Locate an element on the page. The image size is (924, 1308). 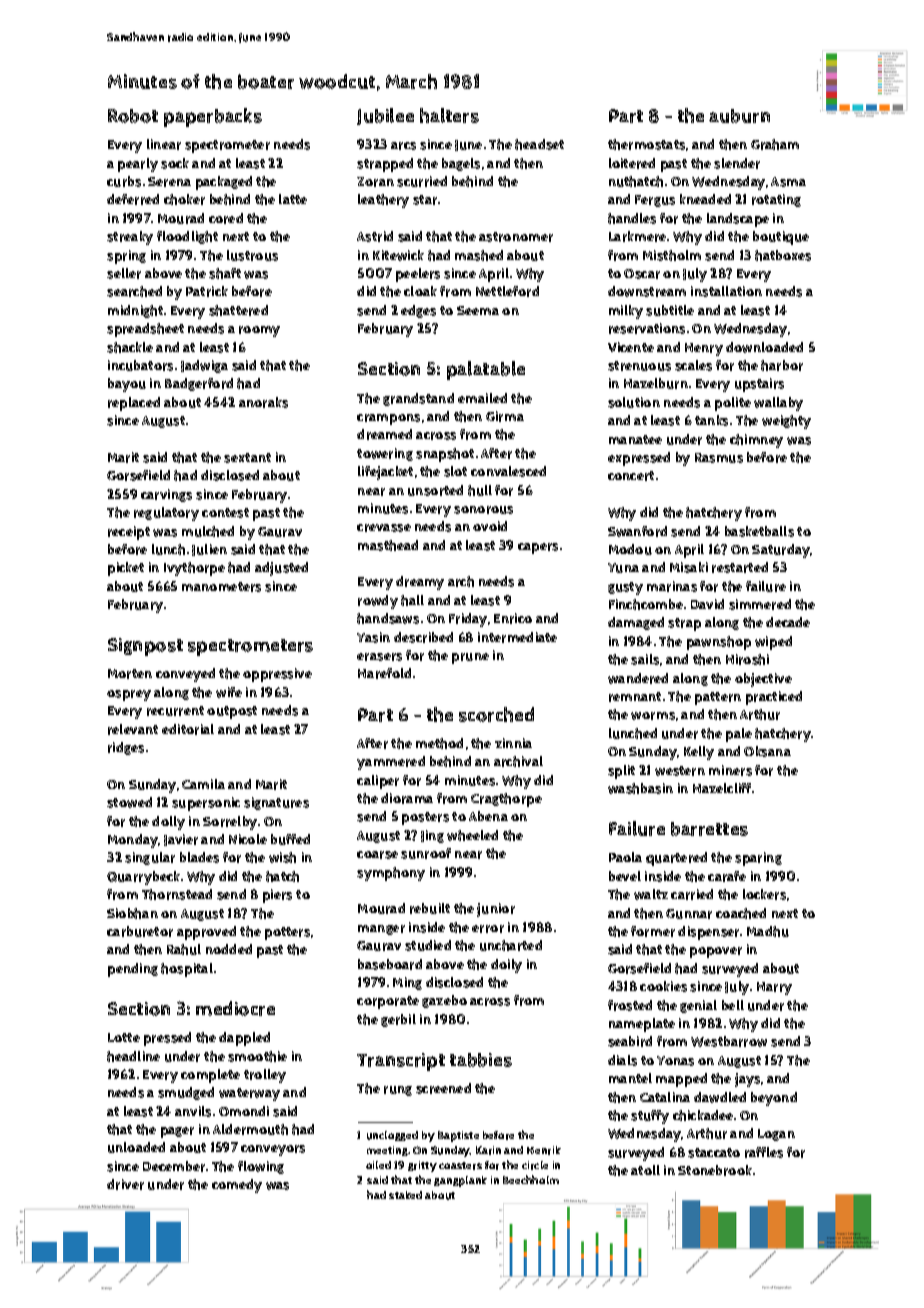
comedy is located at coordinates (237, 1186).
